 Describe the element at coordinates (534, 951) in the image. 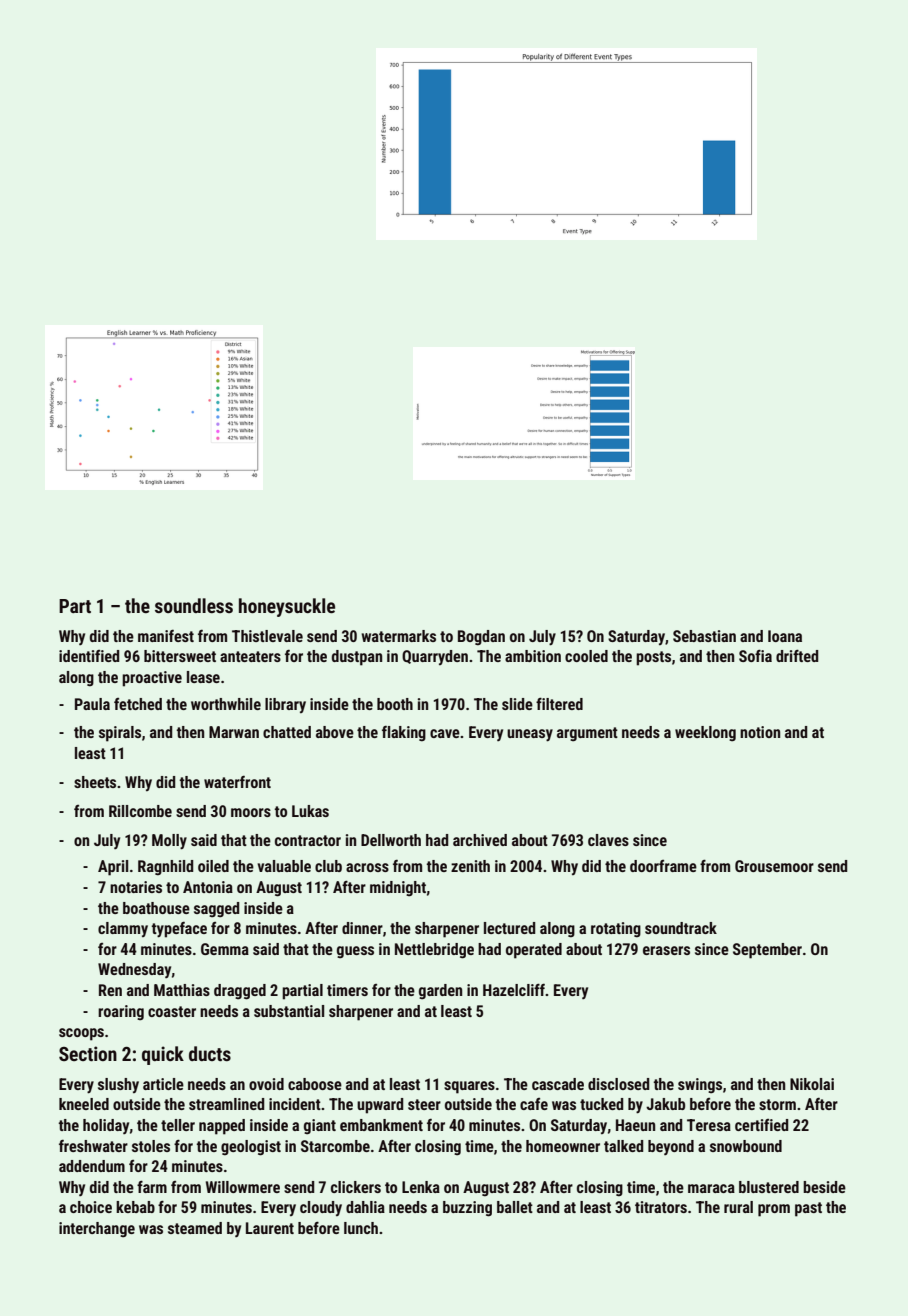

I see `operated` at that location.
